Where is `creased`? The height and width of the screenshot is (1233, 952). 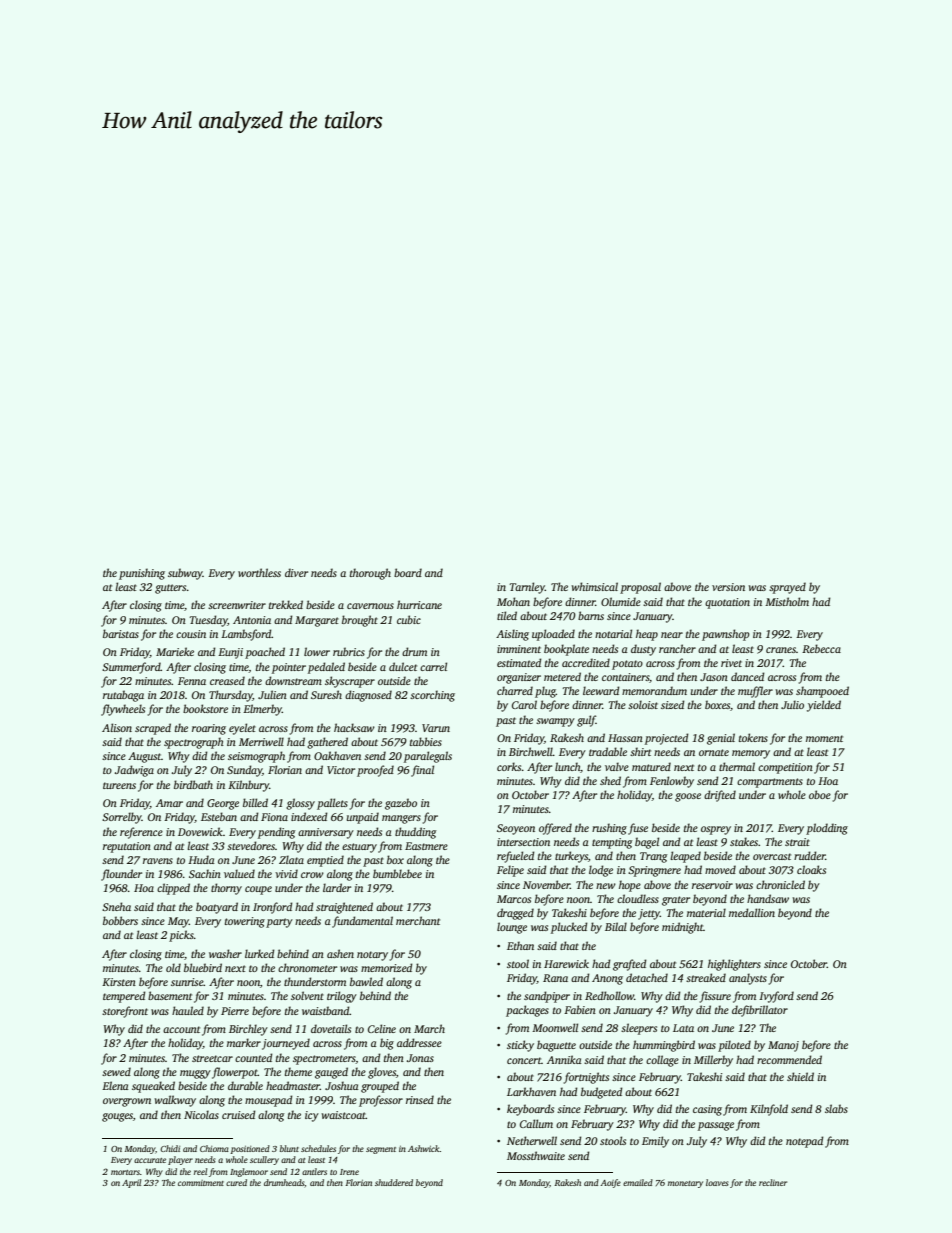 creased is located at coordinates (227, 680).
